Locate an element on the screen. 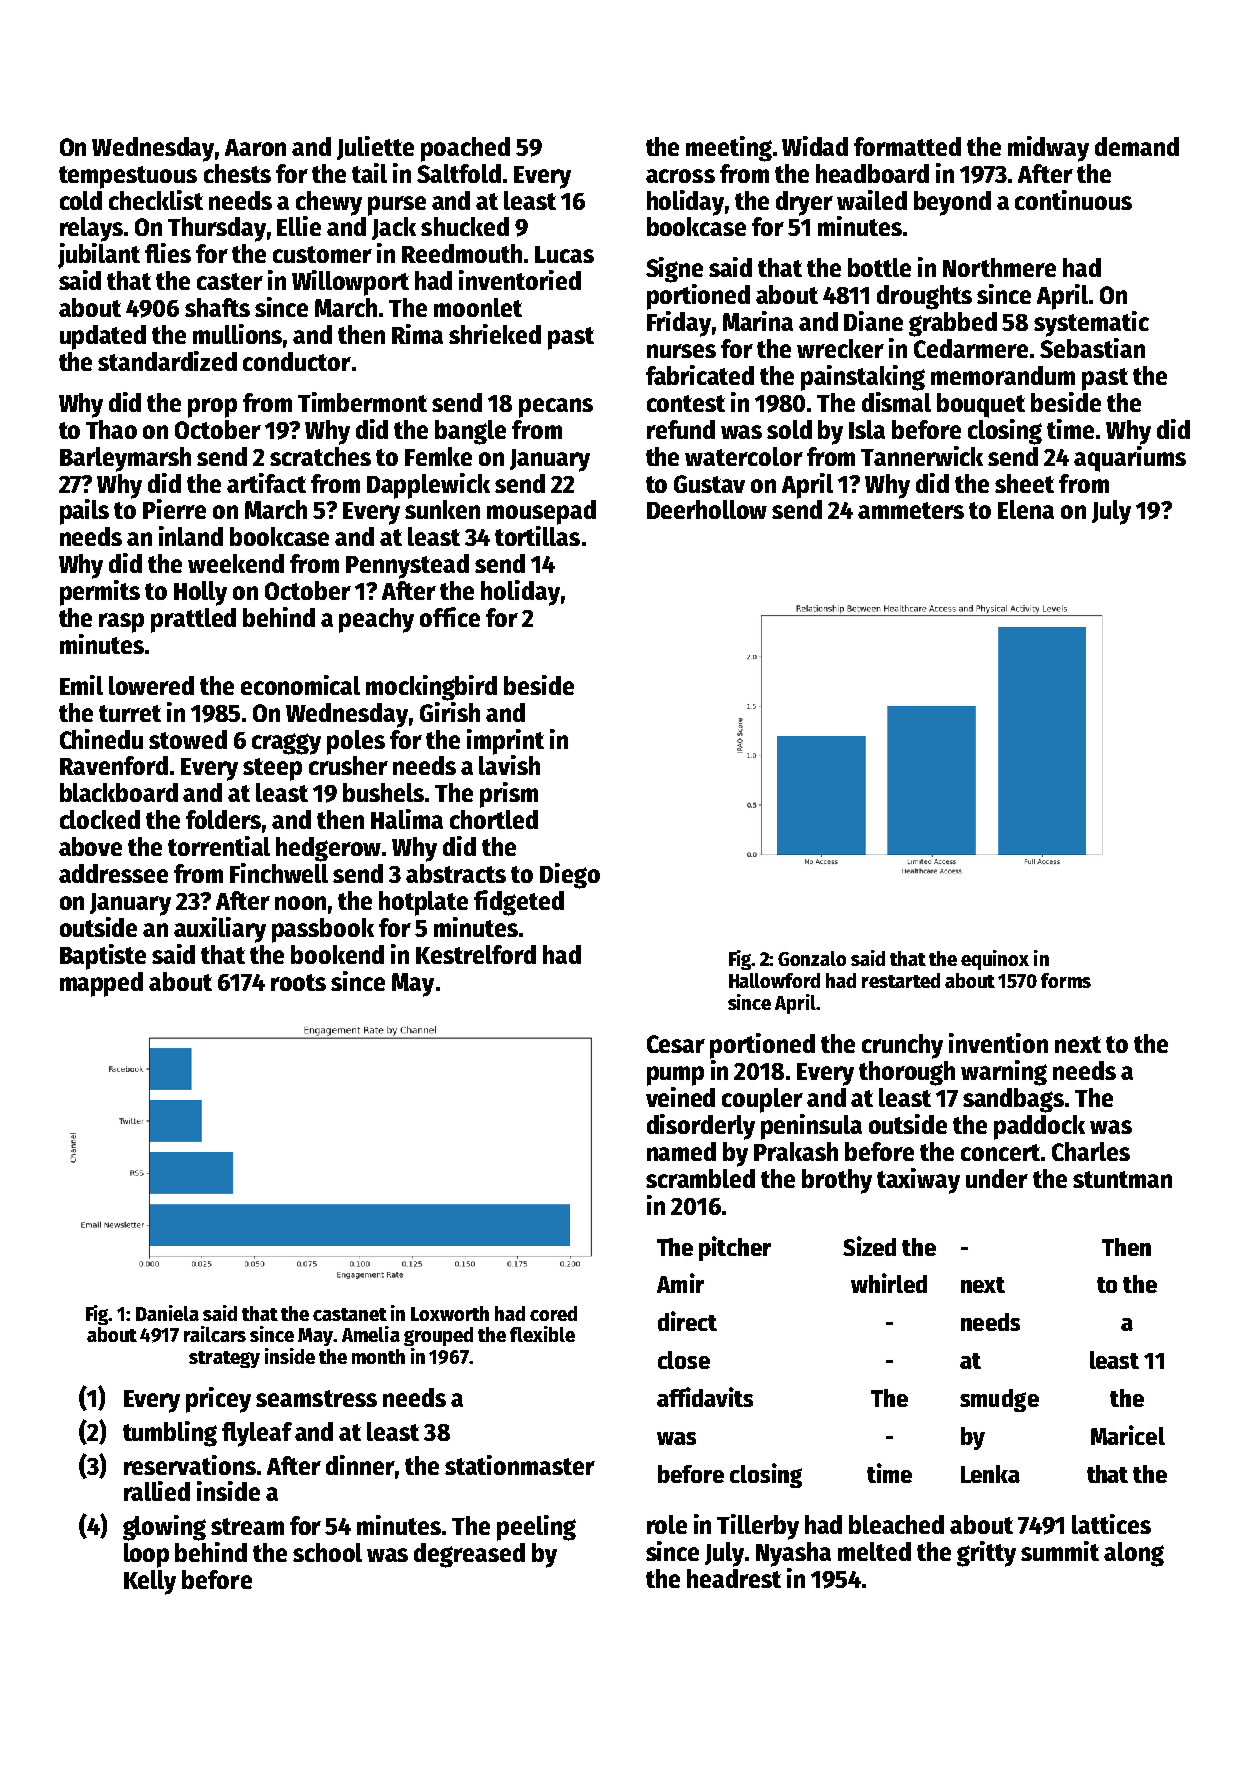  along is located at coordinates (1134, 1554).
